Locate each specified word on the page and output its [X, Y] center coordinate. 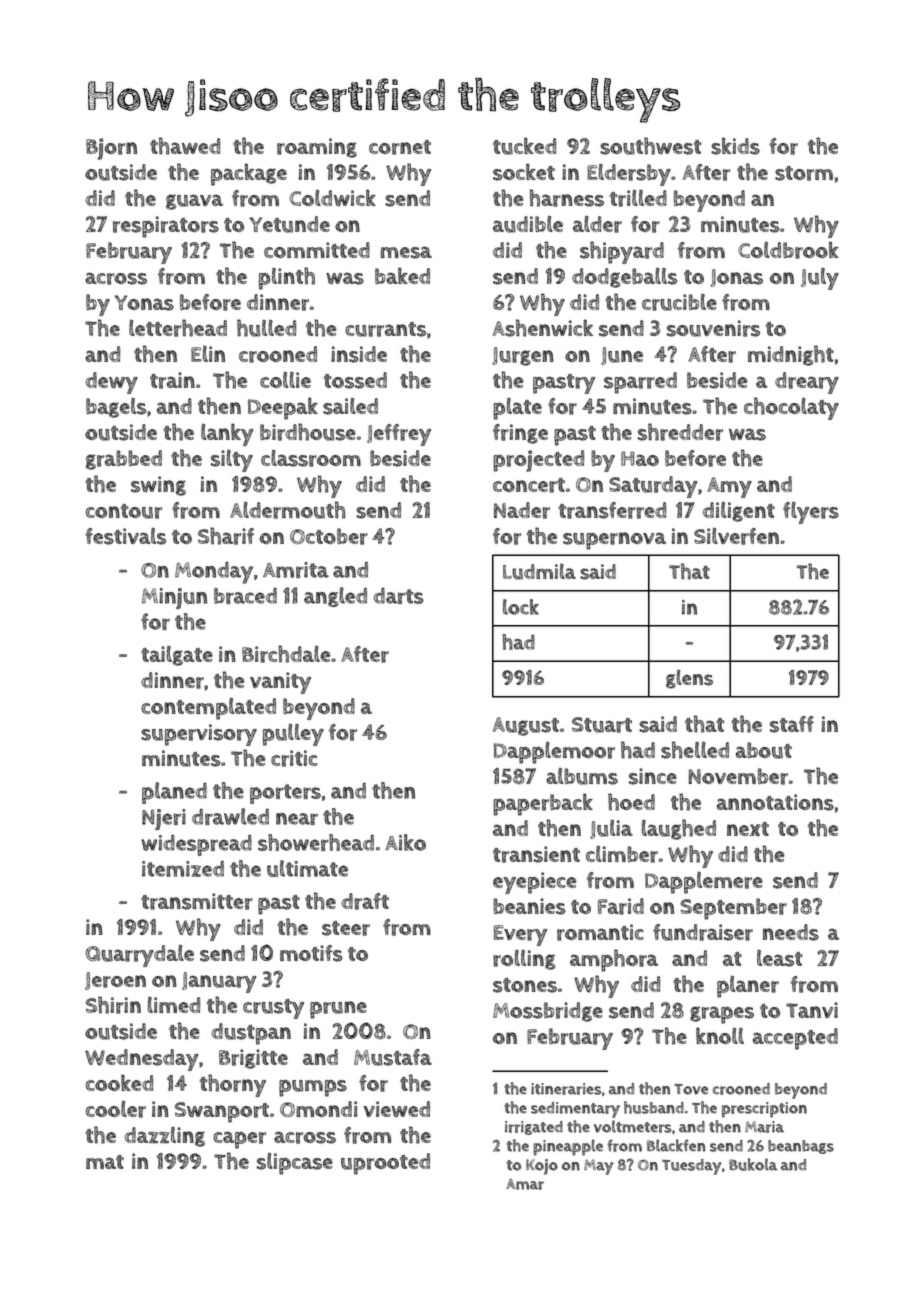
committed [317, 250]
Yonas [144, 303]
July [820, 278]
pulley [293, 734]
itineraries [566, 1089]
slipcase [295, 1164]
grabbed [124, 460]
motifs [311, 953]
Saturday [653, 487]
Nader [522, 510]
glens [689, 679]
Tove [691, 1089]
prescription [764, 1110]
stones [525, 985]
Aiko [405, 842]
